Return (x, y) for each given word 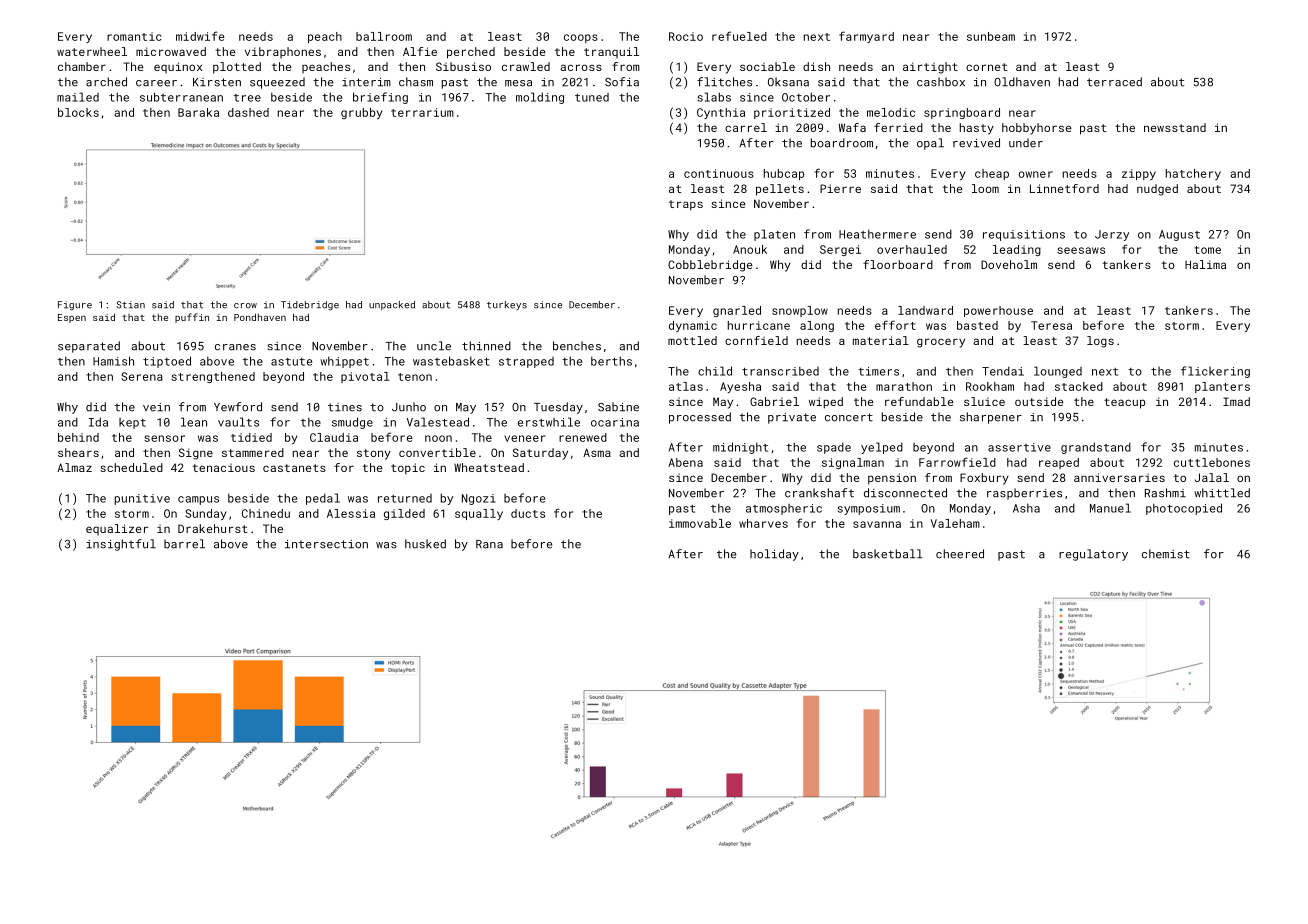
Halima (1205, 264)
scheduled (131, 467)
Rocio (686, 36)
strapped (526, 362)
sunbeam (991, 36)
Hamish (113, 361)
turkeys (507, 305)
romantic (134, 36)
